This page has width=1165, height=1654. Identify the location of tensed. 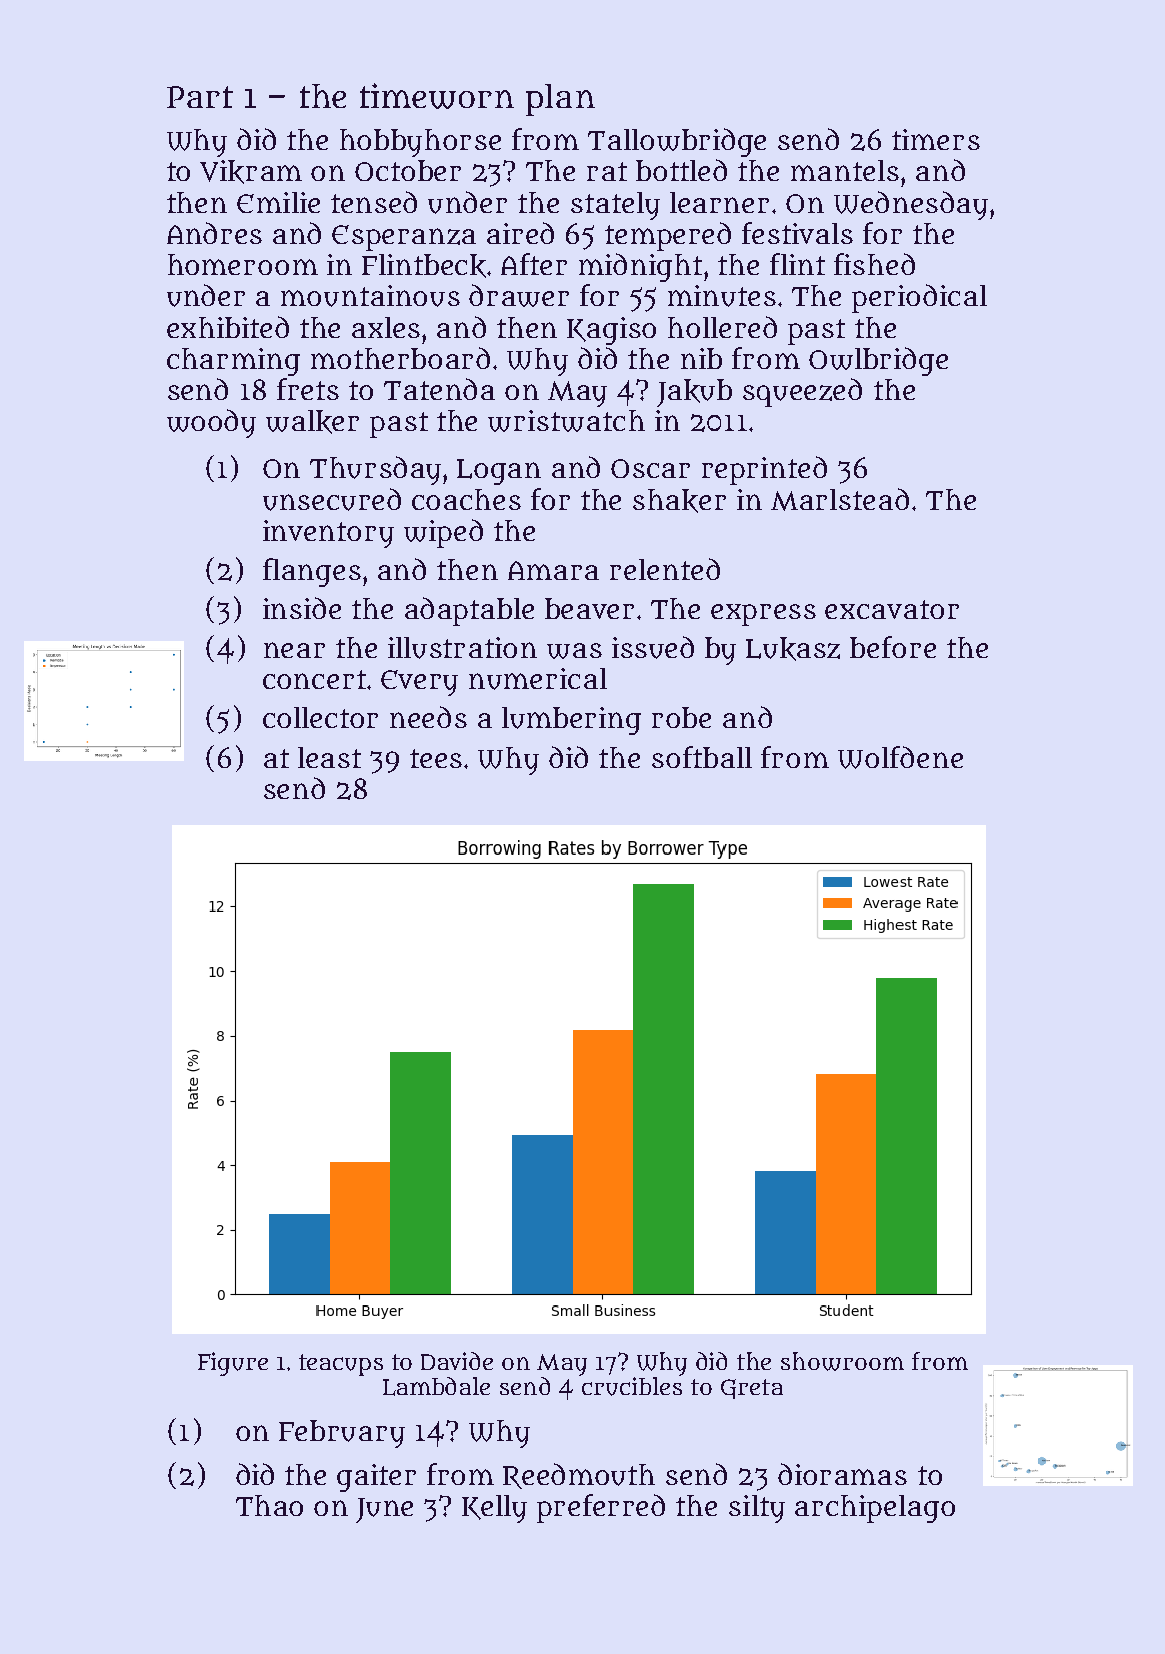
(374, 202).
